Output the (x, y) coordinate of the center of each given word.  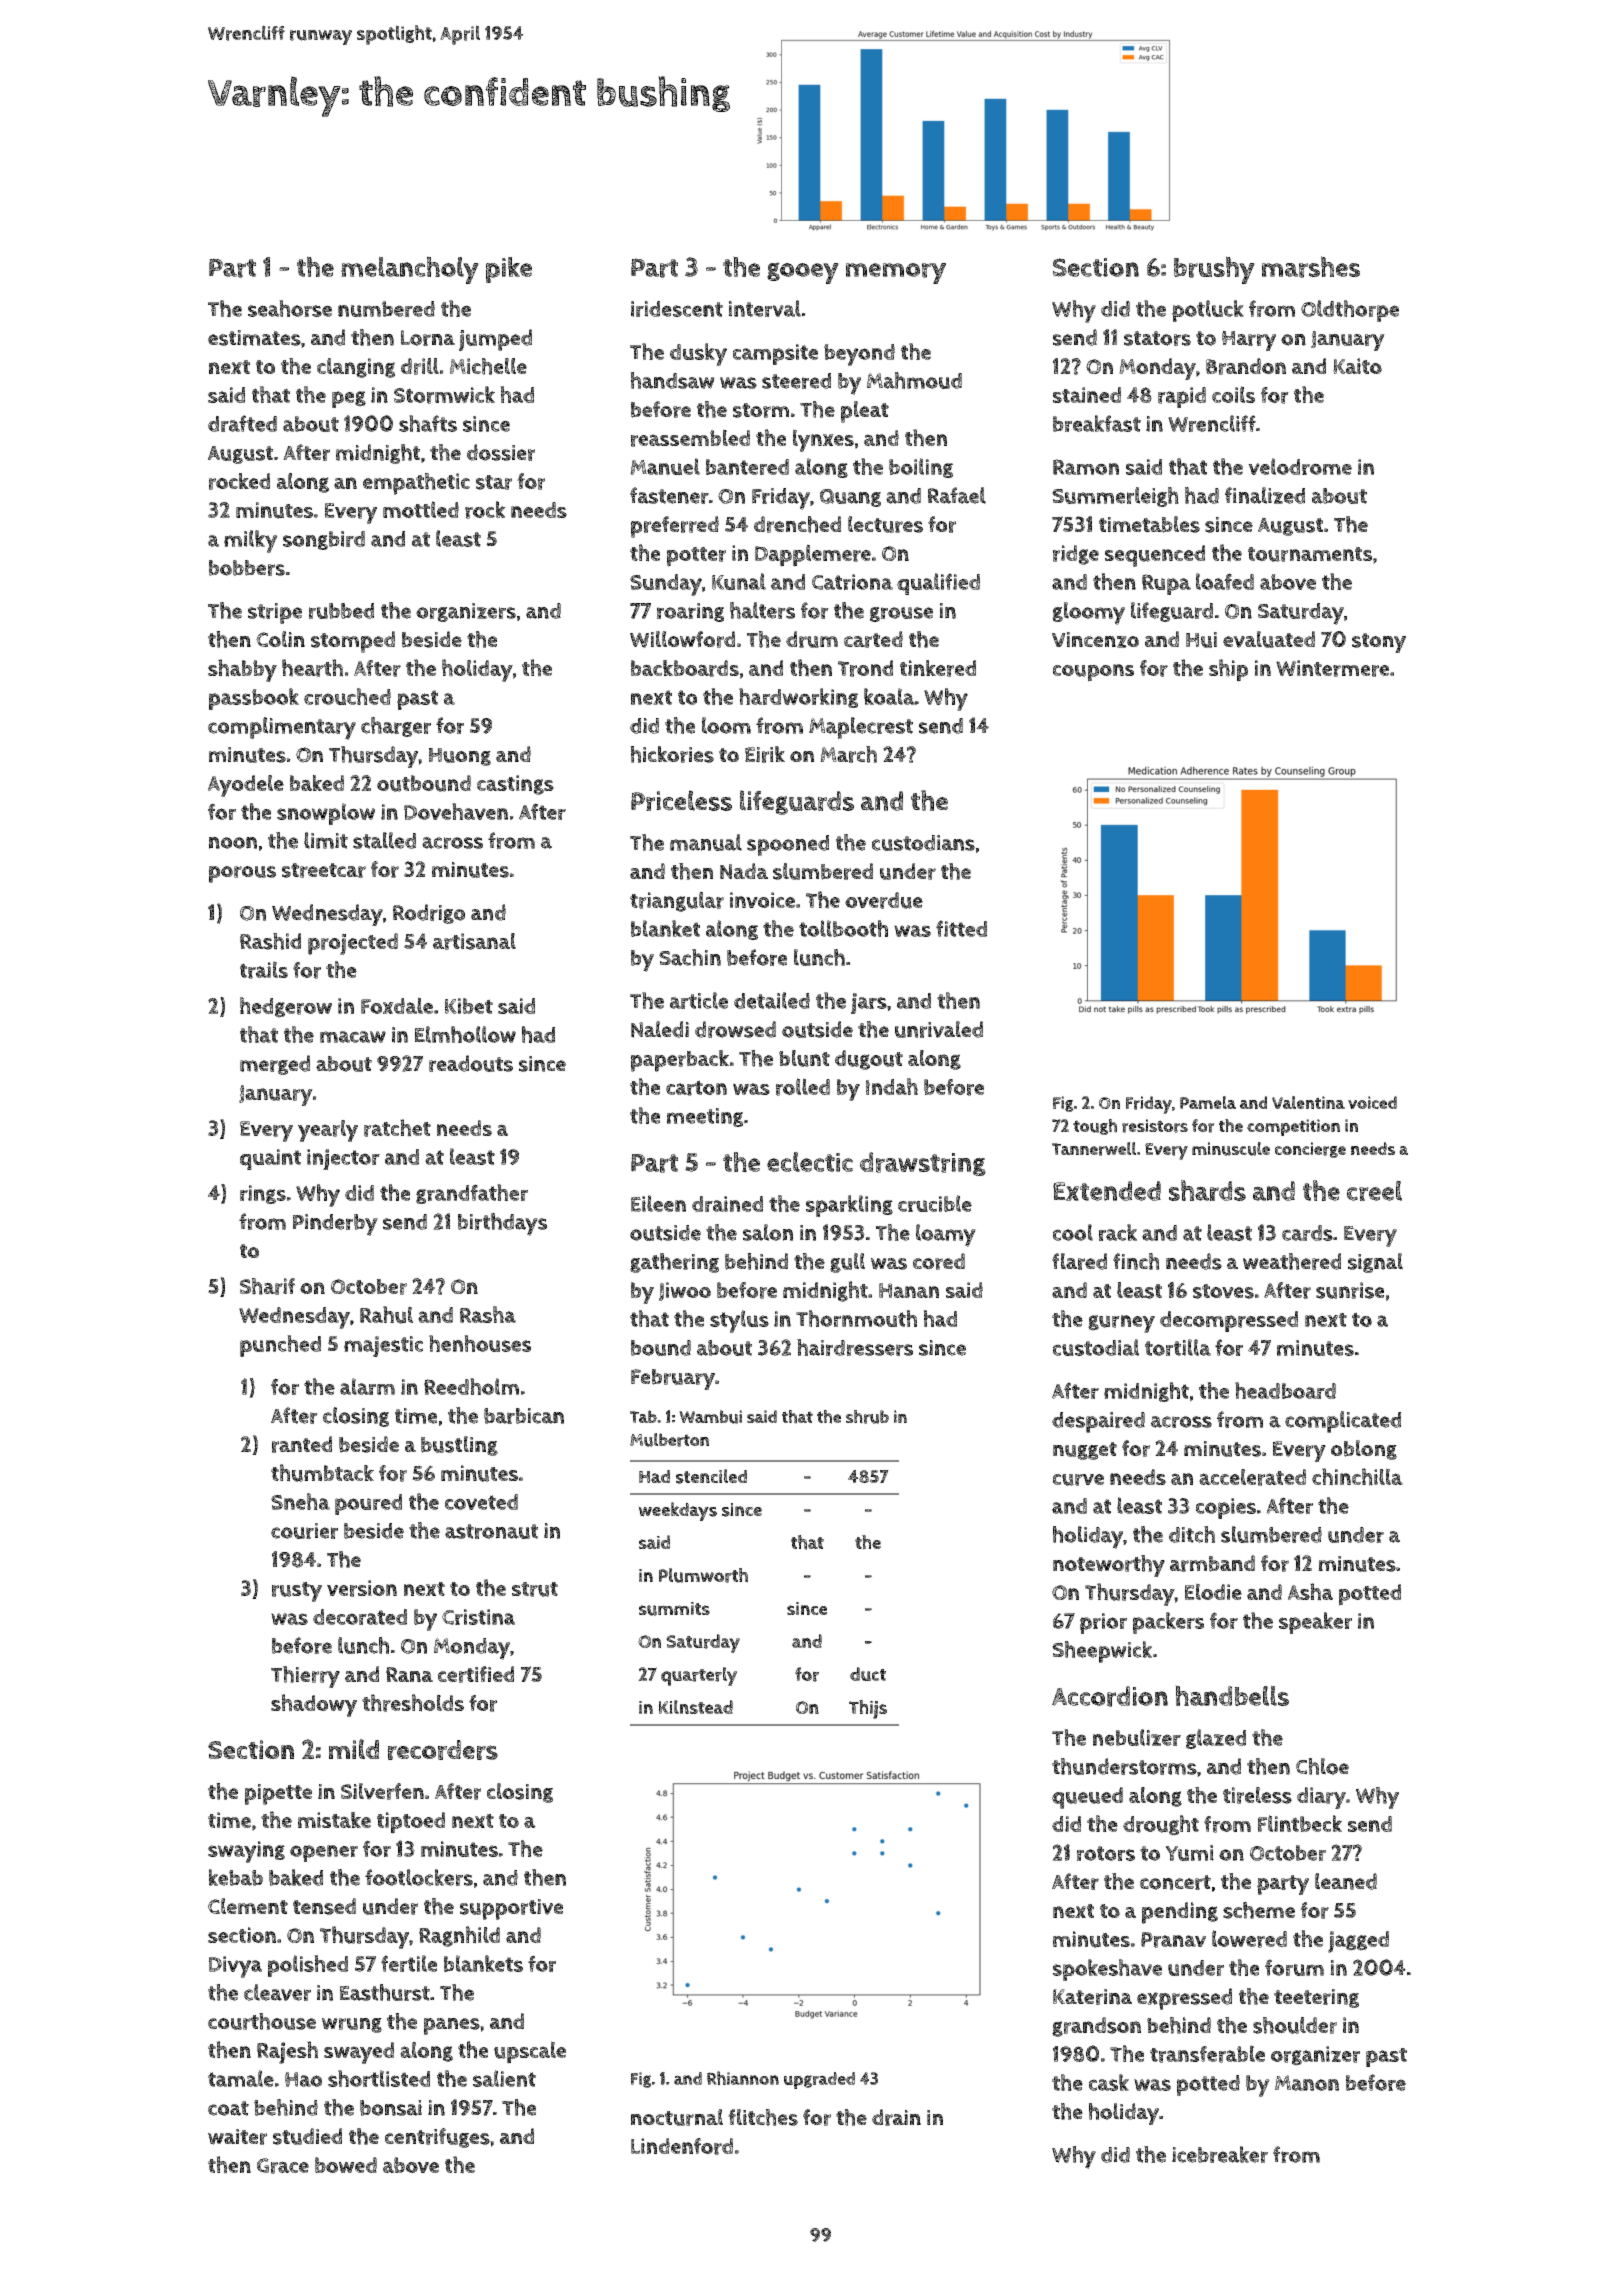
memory (896, 273)
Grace (283, 2166)
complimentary (282, 728)
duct (868, 1674)
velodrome (1300, 466)
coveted (481, 1502)
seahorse (290, 308)
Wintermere (1332, 668)
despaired (1098, 1422)
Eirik (765, 754)
